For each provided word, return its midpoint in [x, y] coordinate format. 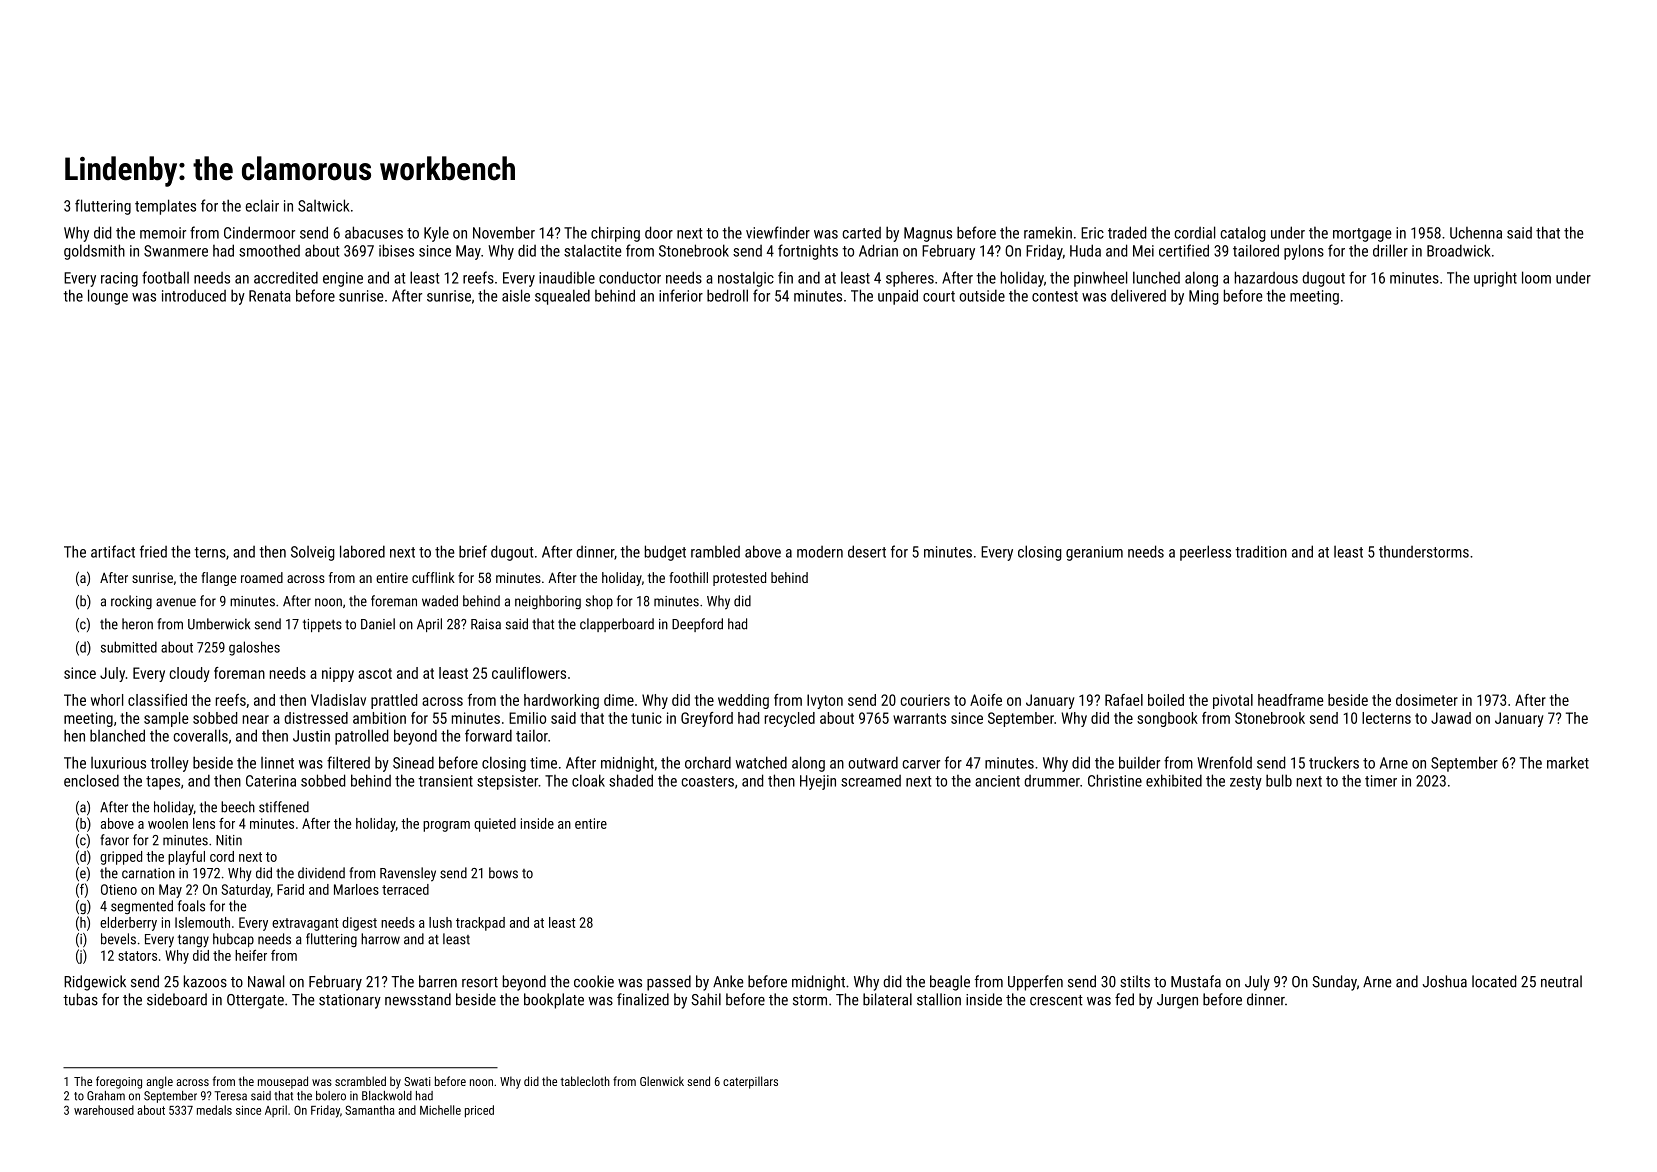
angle [159, 1082]
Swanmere [176, 251]
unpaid [898, 297]
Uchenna [1476, 233]
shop [599, 602]
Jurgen [1177, 1001]
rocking [131, 602]
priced [479, 1111]
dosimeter [1427, 700]
